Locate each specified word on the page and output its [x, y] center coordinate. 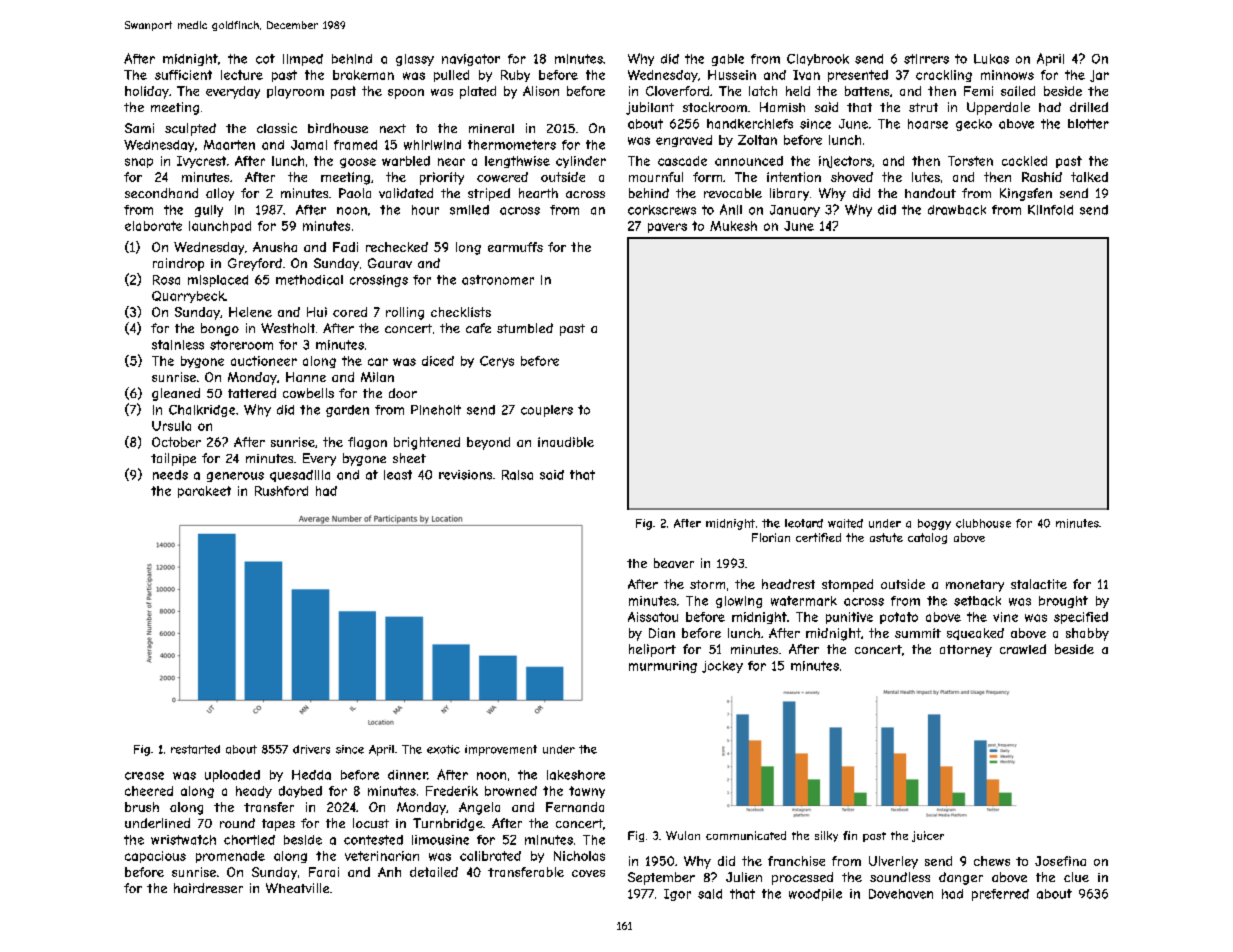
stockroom [715, 107]
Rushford [281, 491]
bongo [220, 329]
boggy [934, 524]
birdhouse [338, 128]
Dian [662, 633]
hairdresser [208, 888]
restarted [195, 749]
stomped [847, 585]
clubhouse [983, 523]
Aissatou [653, 617]
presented [858, 76]
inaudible [566, 442]
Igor [677, 895]
